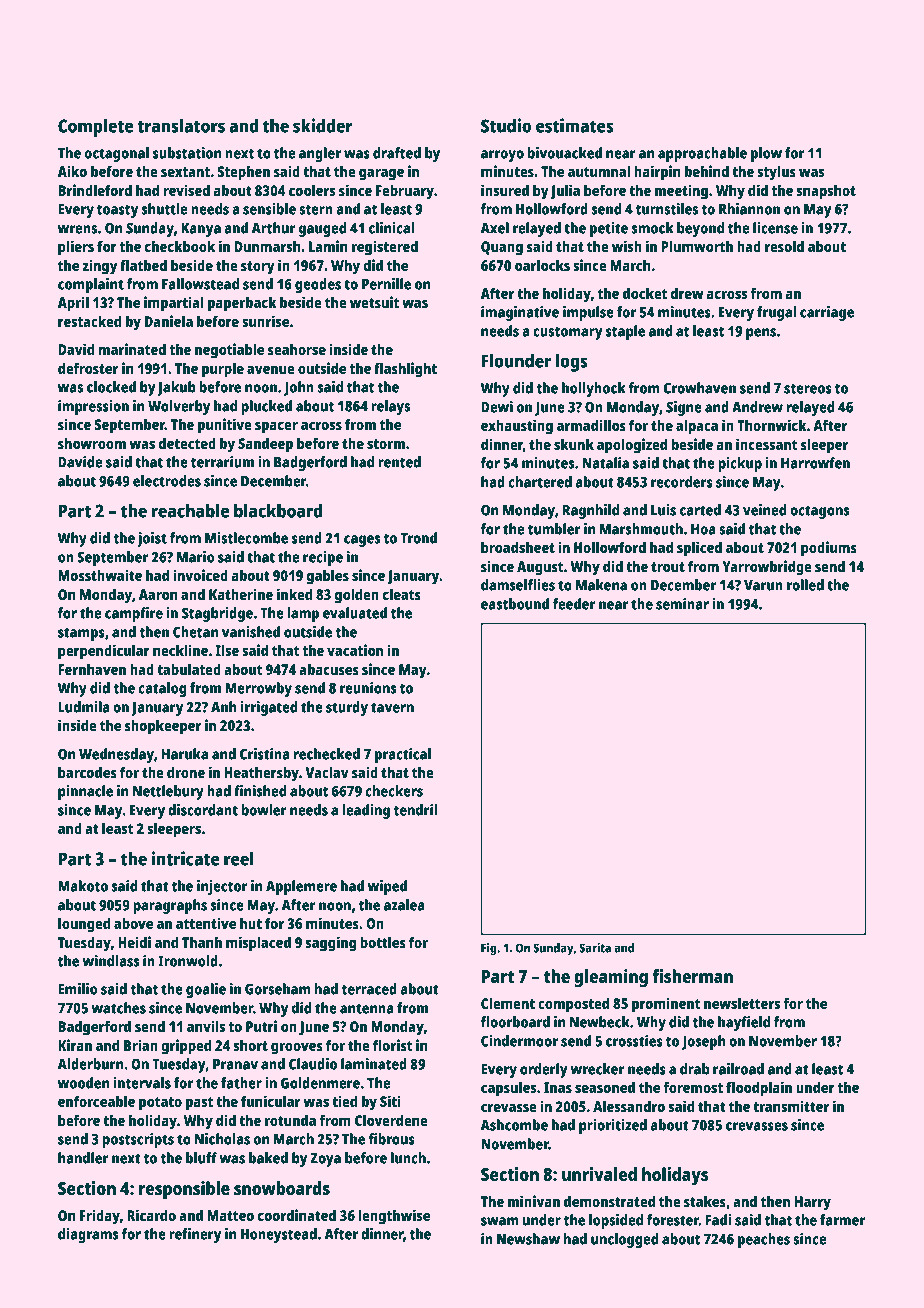 This image has height=1308, width=924. What do you see at coordinates (134, 614) in the image?
I see `campfire` at bounding box center [134, 614].
